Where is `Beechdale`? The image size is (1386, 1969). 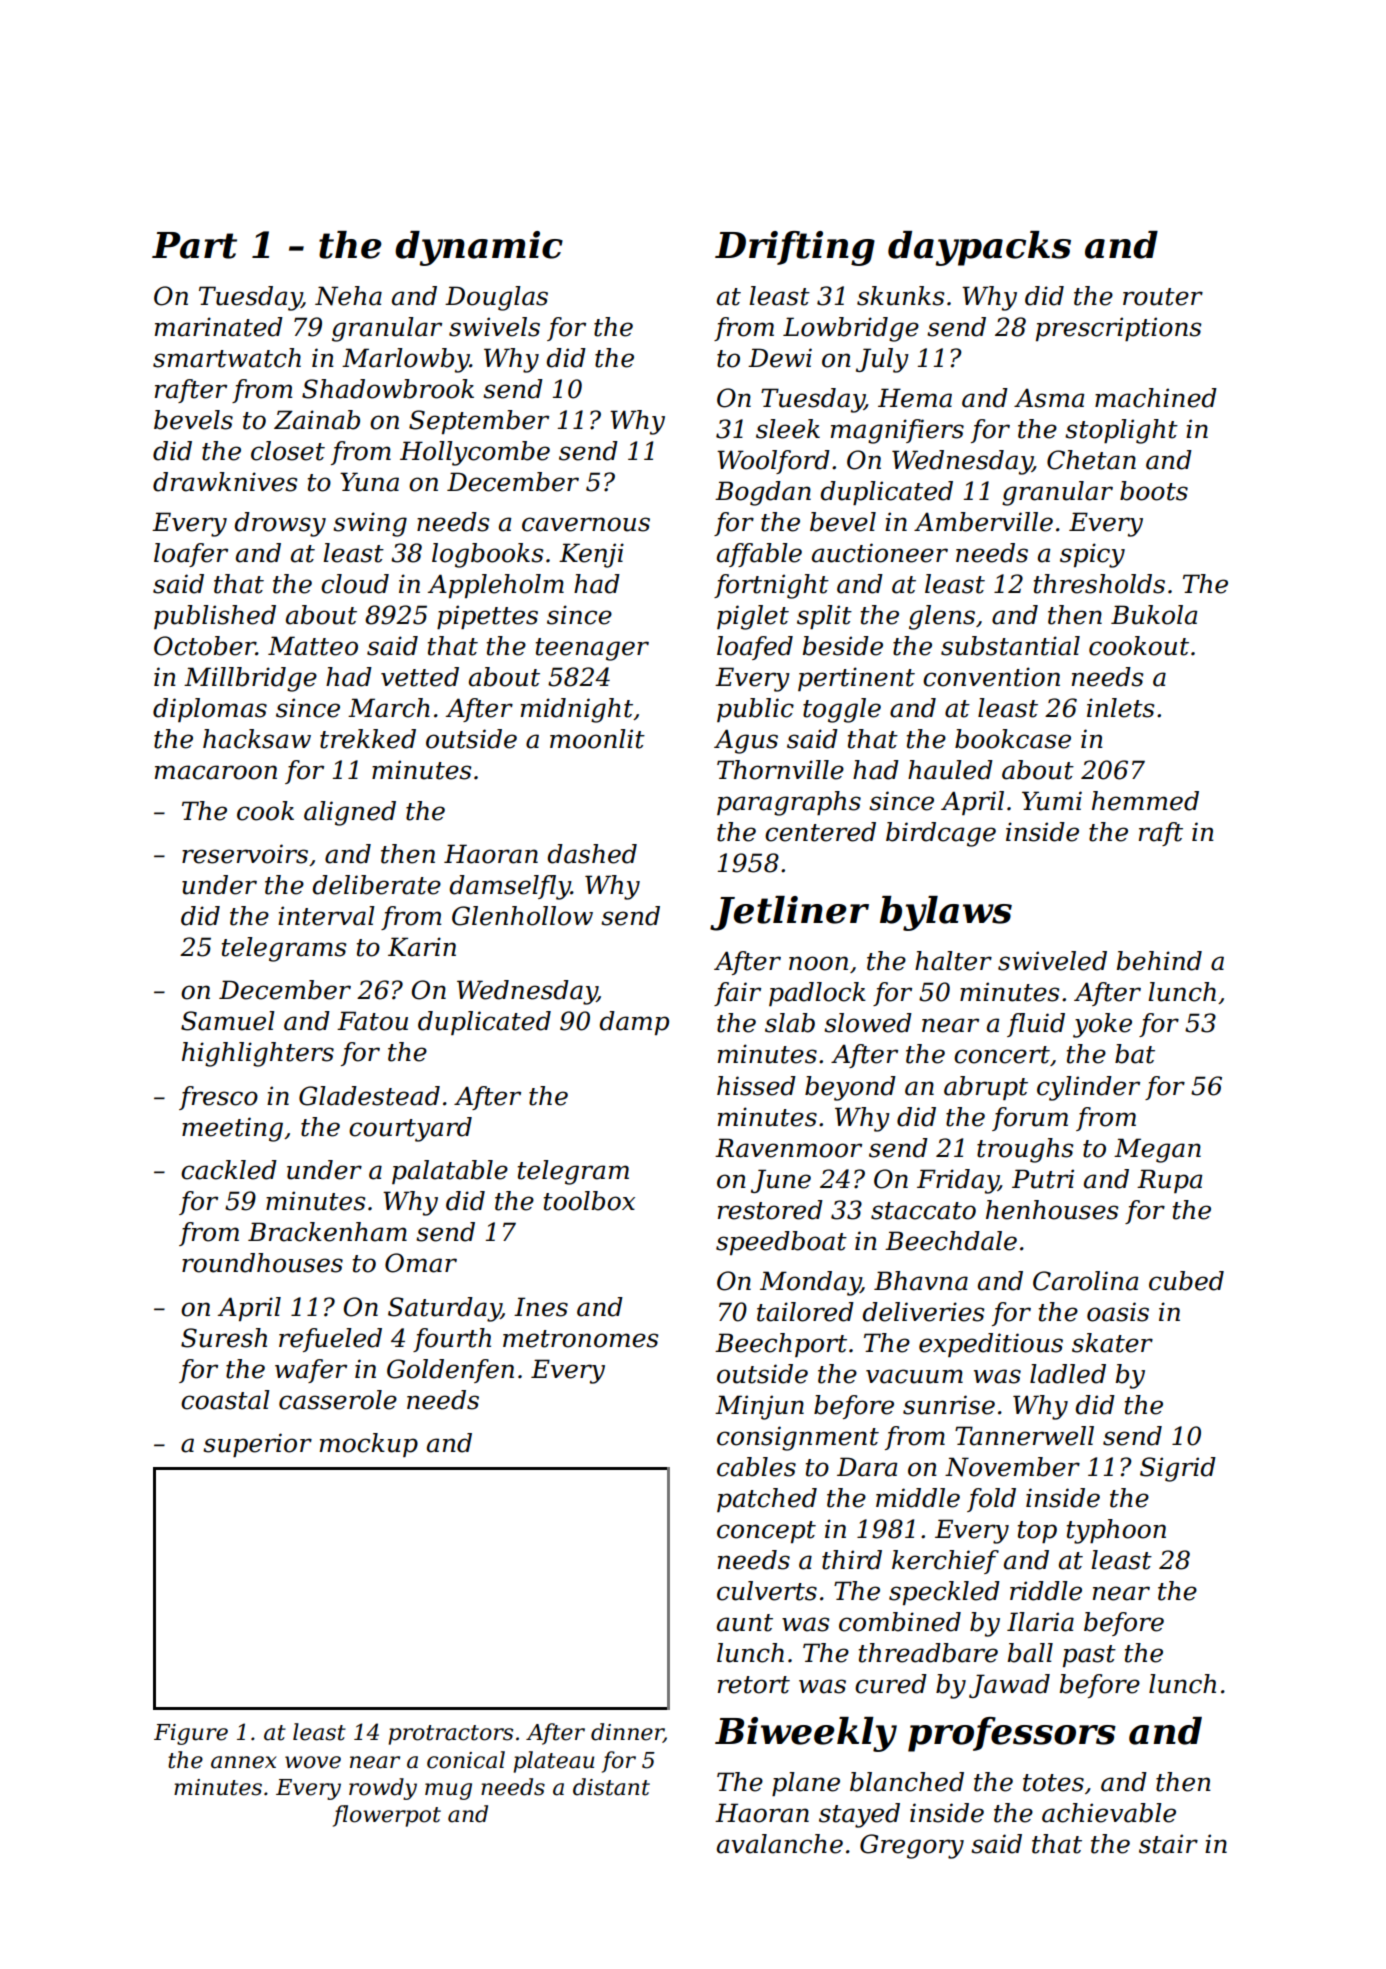 Beechdale is located at coordinates (951, 1241).
